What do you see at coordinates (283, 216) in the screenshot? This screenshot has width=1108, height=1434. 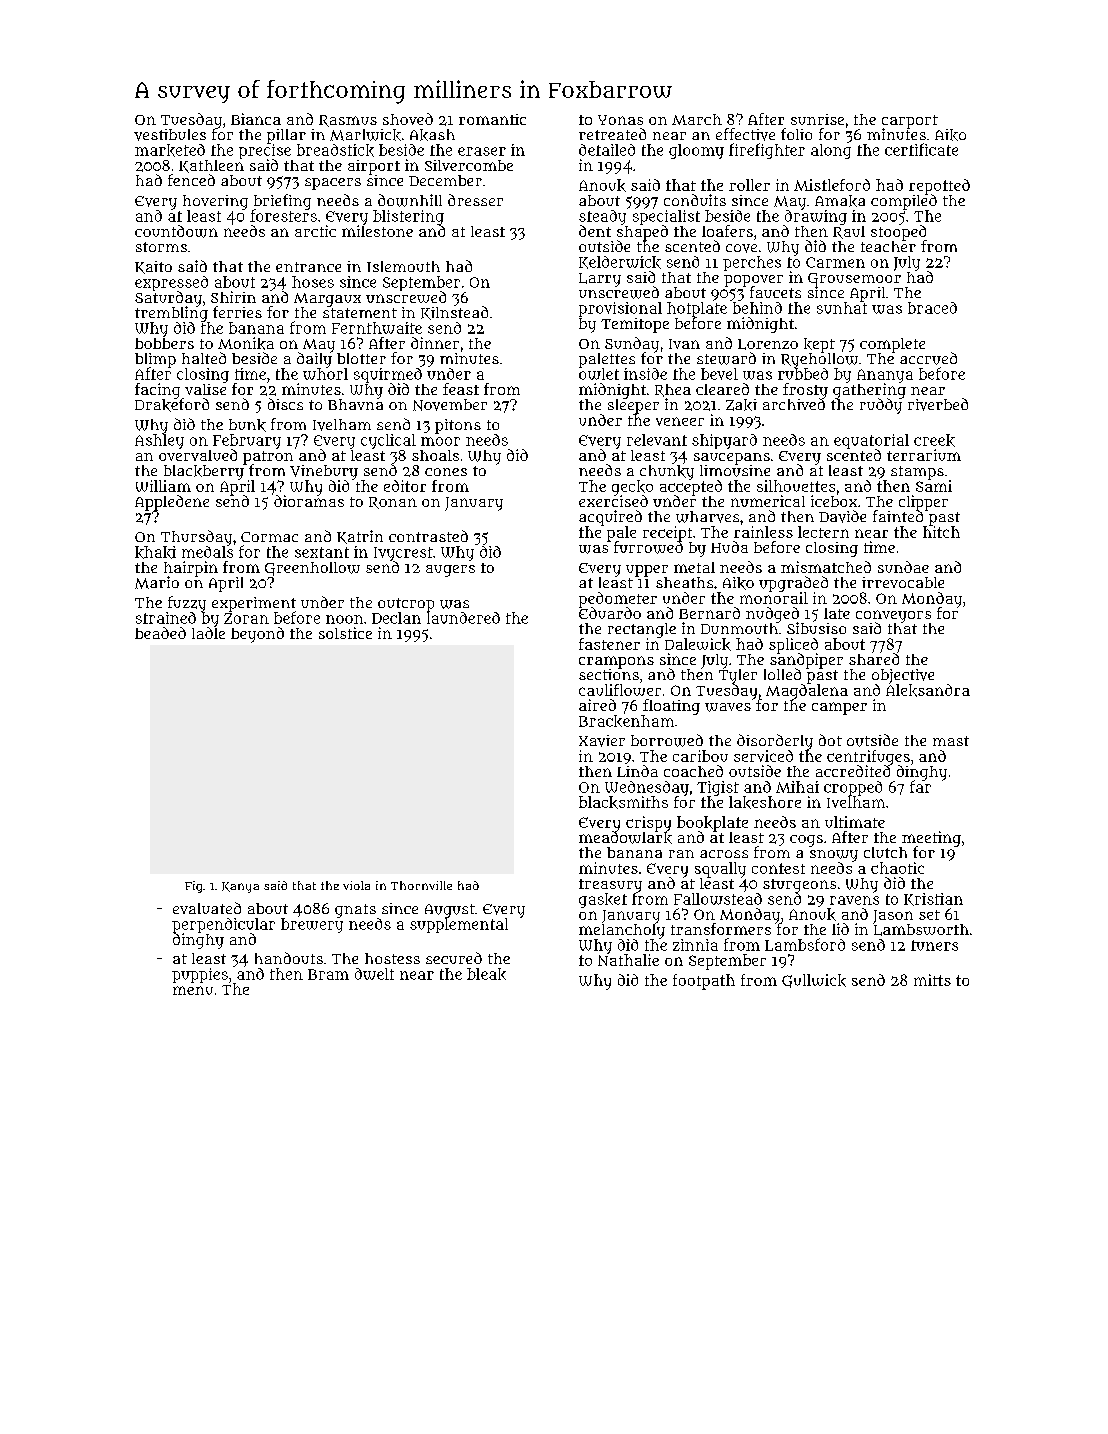 I see `foresters` at bounding box center [283, 216].
